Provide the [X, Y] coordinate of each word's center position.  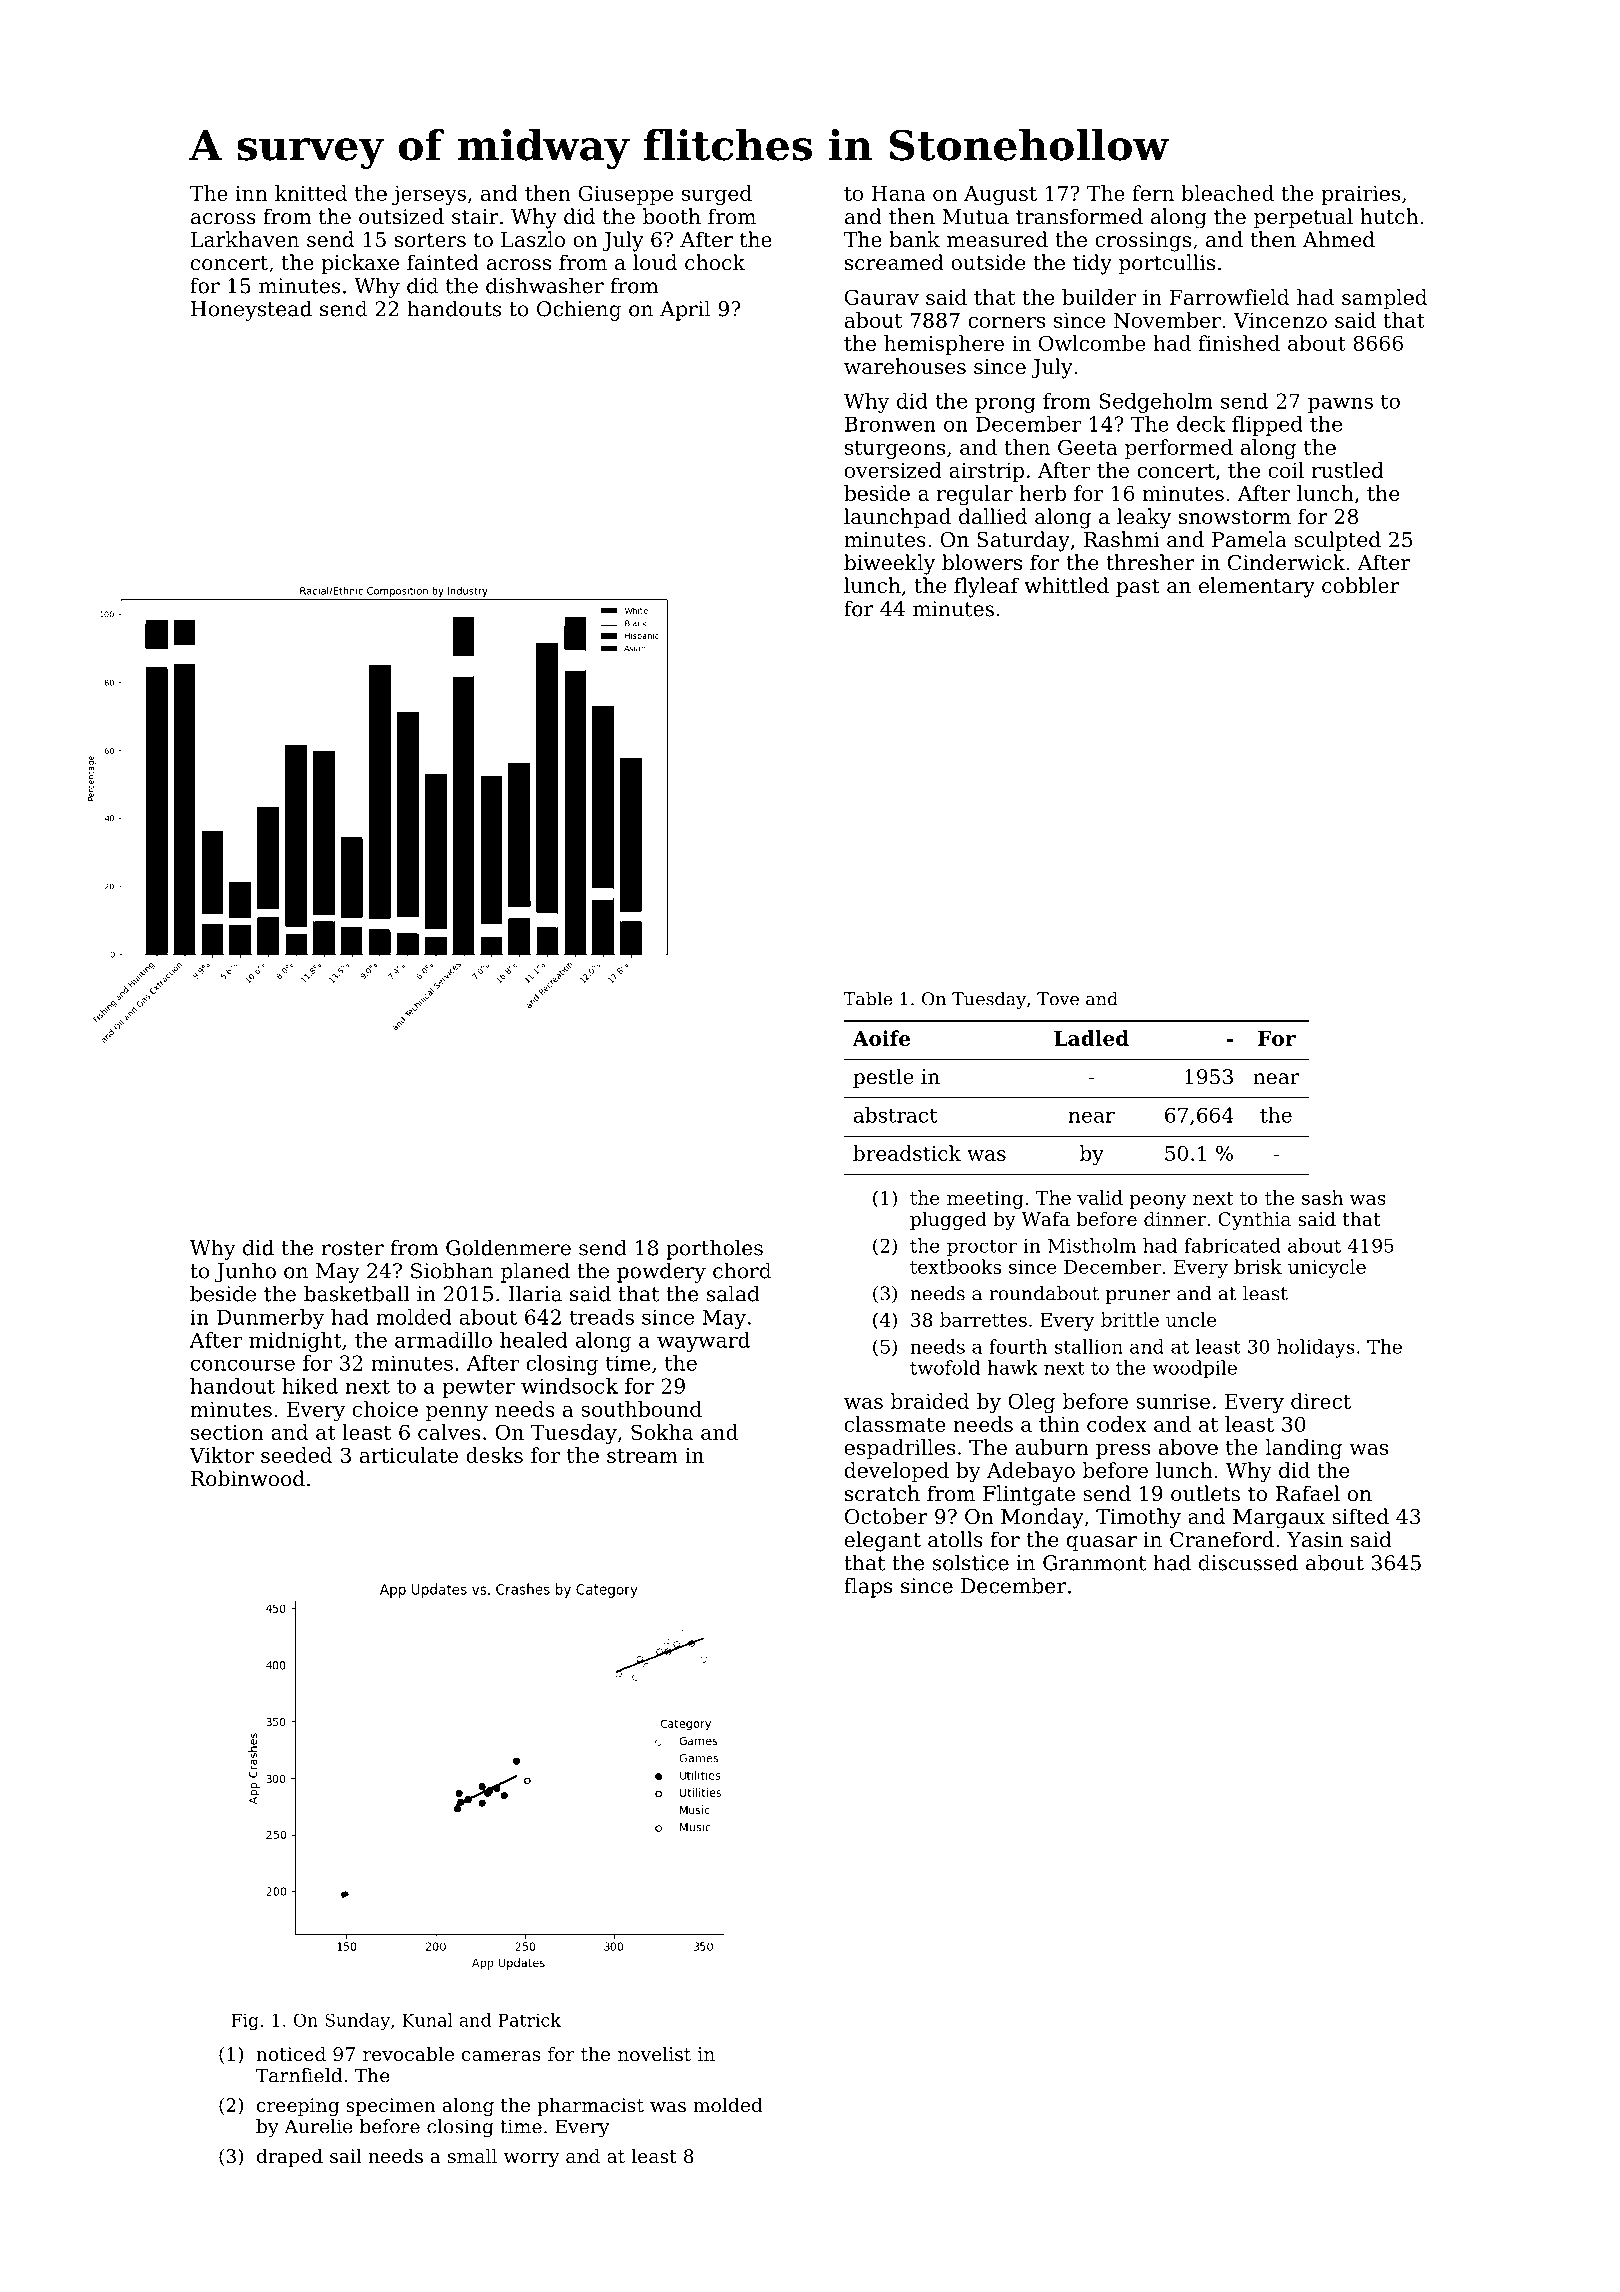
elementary [1257, 587]
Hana [898, 193]
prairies [1360, 195]
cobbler [1361, 585]
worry [531, 2160]
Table [868, 999]
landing [1304, 1449]
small [472, 2155]
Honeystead [251, 310]
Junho [245, 1272]
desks [494, 1455]
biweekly [889, 564]
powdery [661, 1272]
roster [353, 1248]
